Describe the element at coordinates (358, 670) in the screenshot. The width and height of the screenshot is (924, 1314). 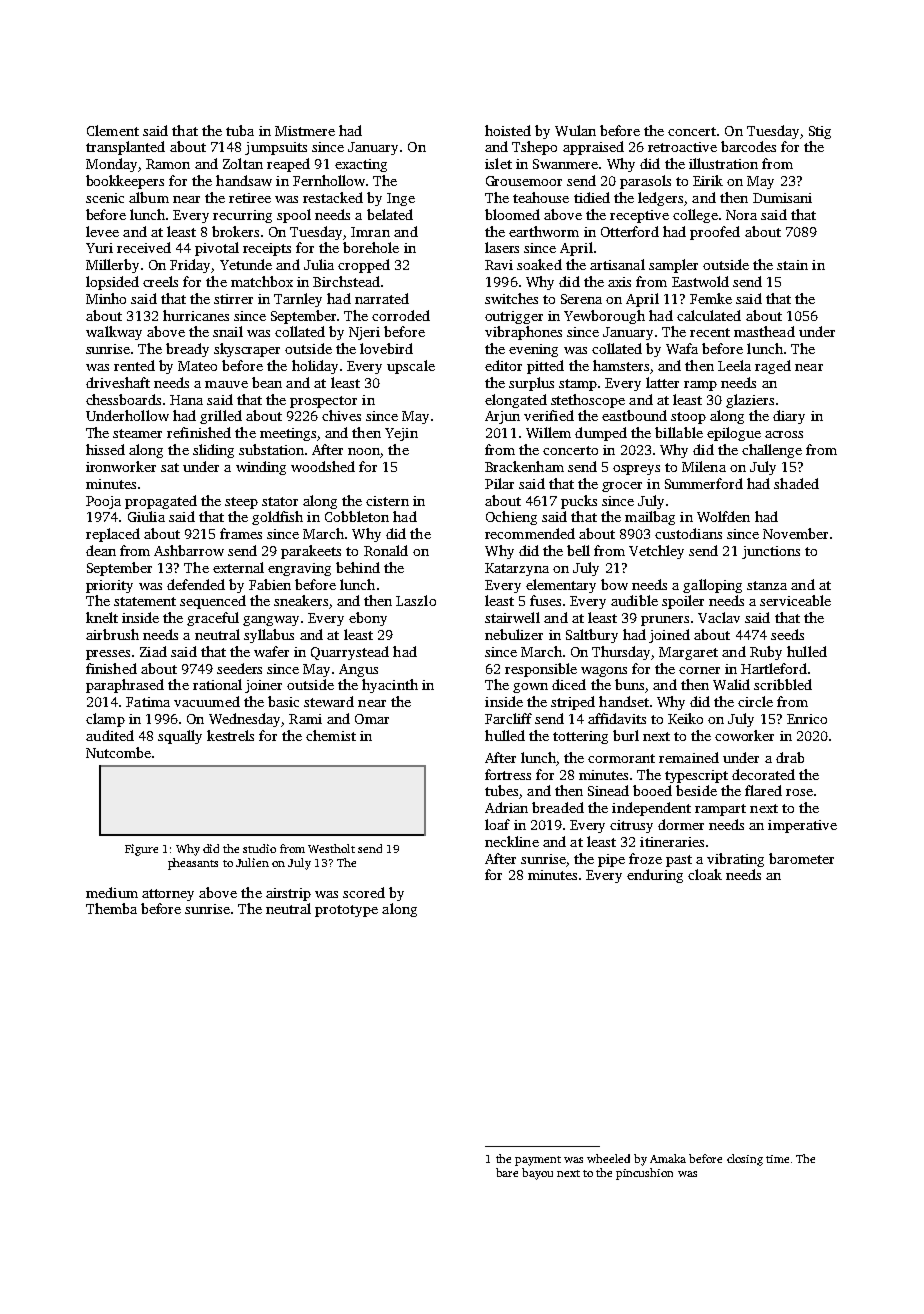
I see `Angus` at that location.
